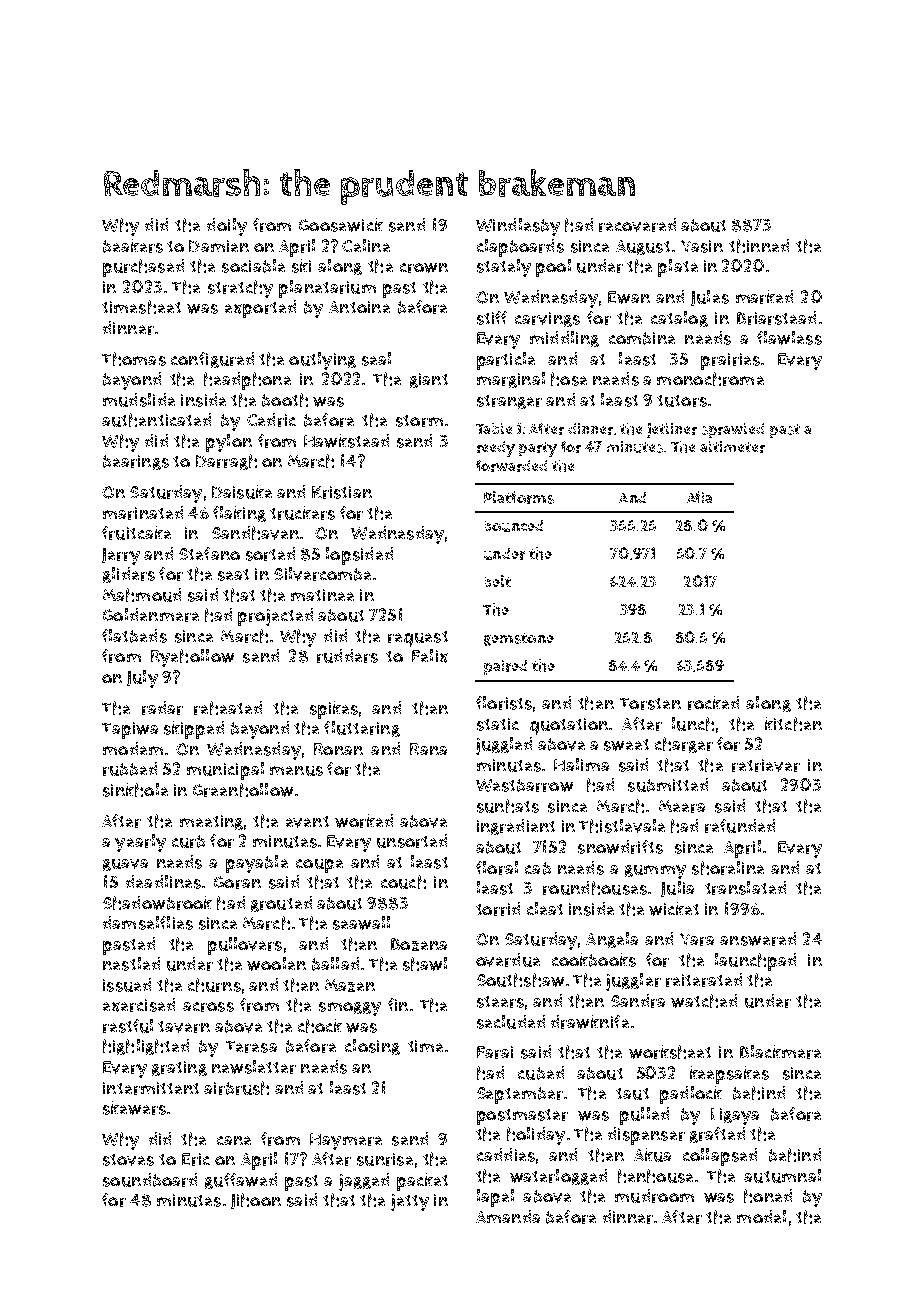 This screenshot has width=924, height=1311. Describe the element at coordinates (135, 790) in the screenshot. I see `sinkhole` at that location.
